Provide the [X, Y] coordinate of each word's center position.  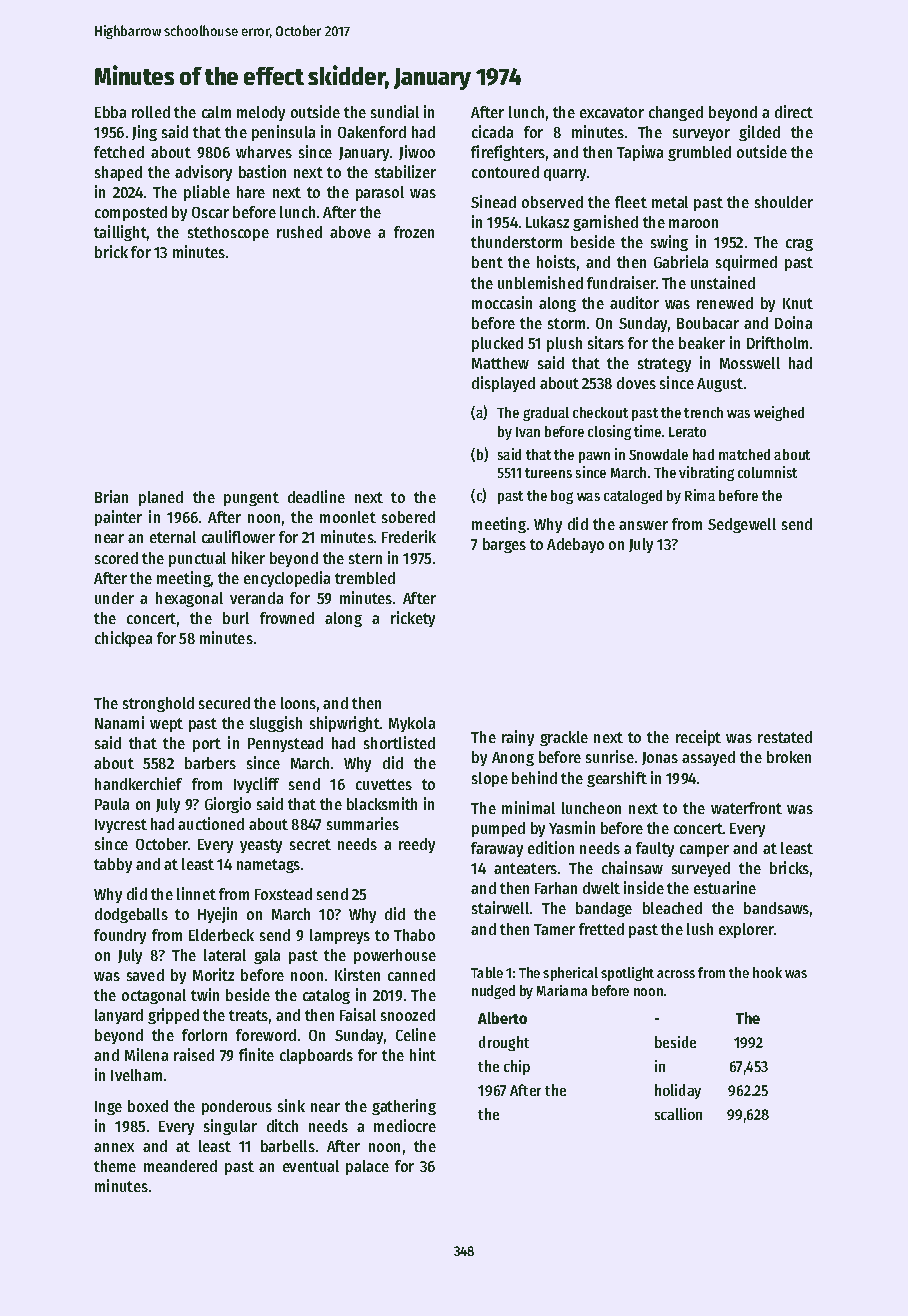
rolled [151, 112]
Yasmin [572, 827]
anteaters [525, 868]
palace [367, 1167]
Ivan [528, 432]
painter [118, 518]
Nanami [119, 722]
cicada [492, 131]
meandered [180, 1166]
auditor [634, 302]
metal [670, 202]
